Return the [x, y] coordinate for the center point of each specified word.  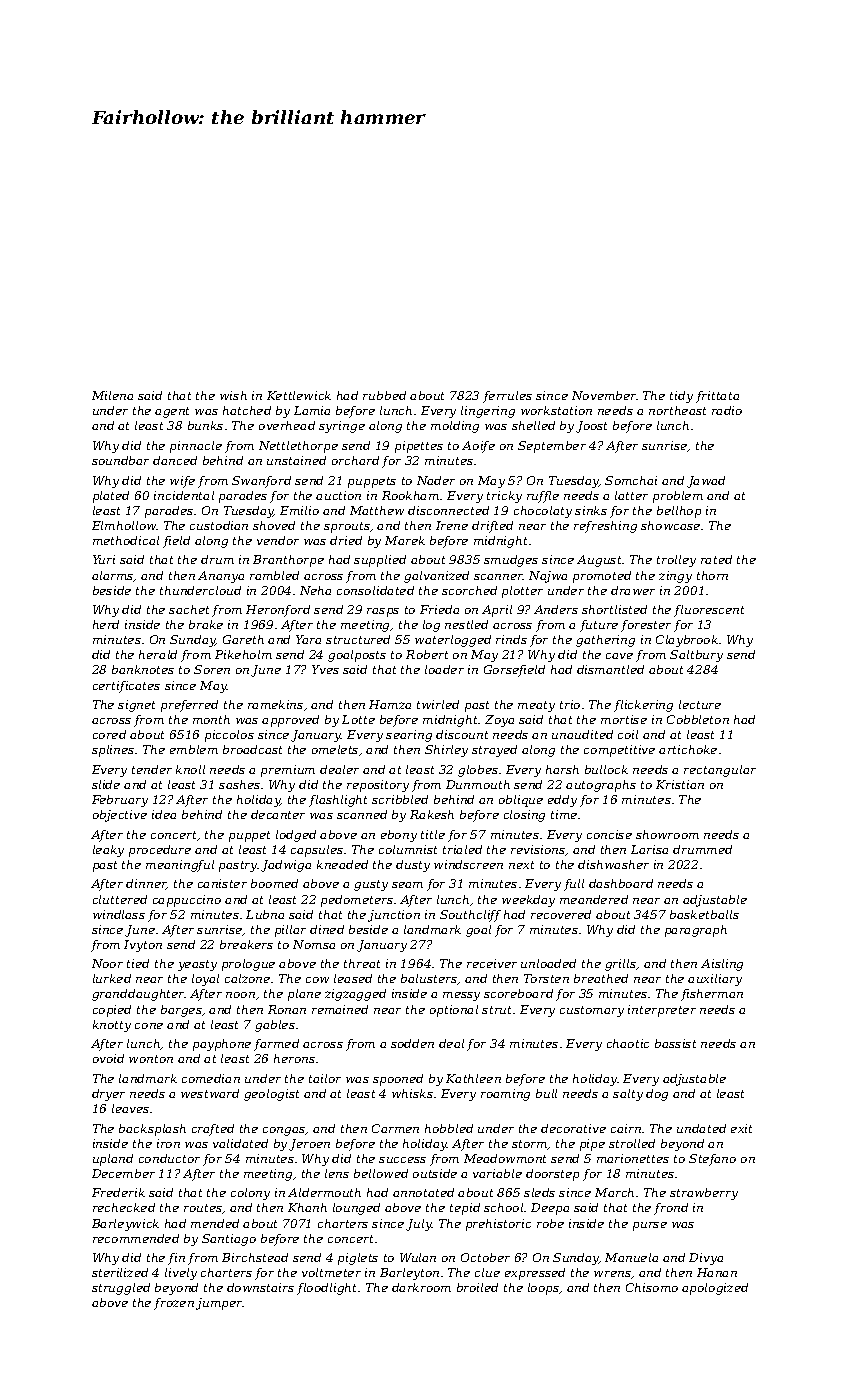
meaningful [180, 866]
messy [461, 996]
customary [592, 1011]
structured [358, 639]
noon [240, 995]
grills [621, 965]
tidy [681, 397]
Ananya [221, 577]
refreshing [605, 527]
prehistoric [498, 1225]
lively [181, 1274]
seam [407, 885]
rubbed [384, 395]
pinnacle [196, 447]
